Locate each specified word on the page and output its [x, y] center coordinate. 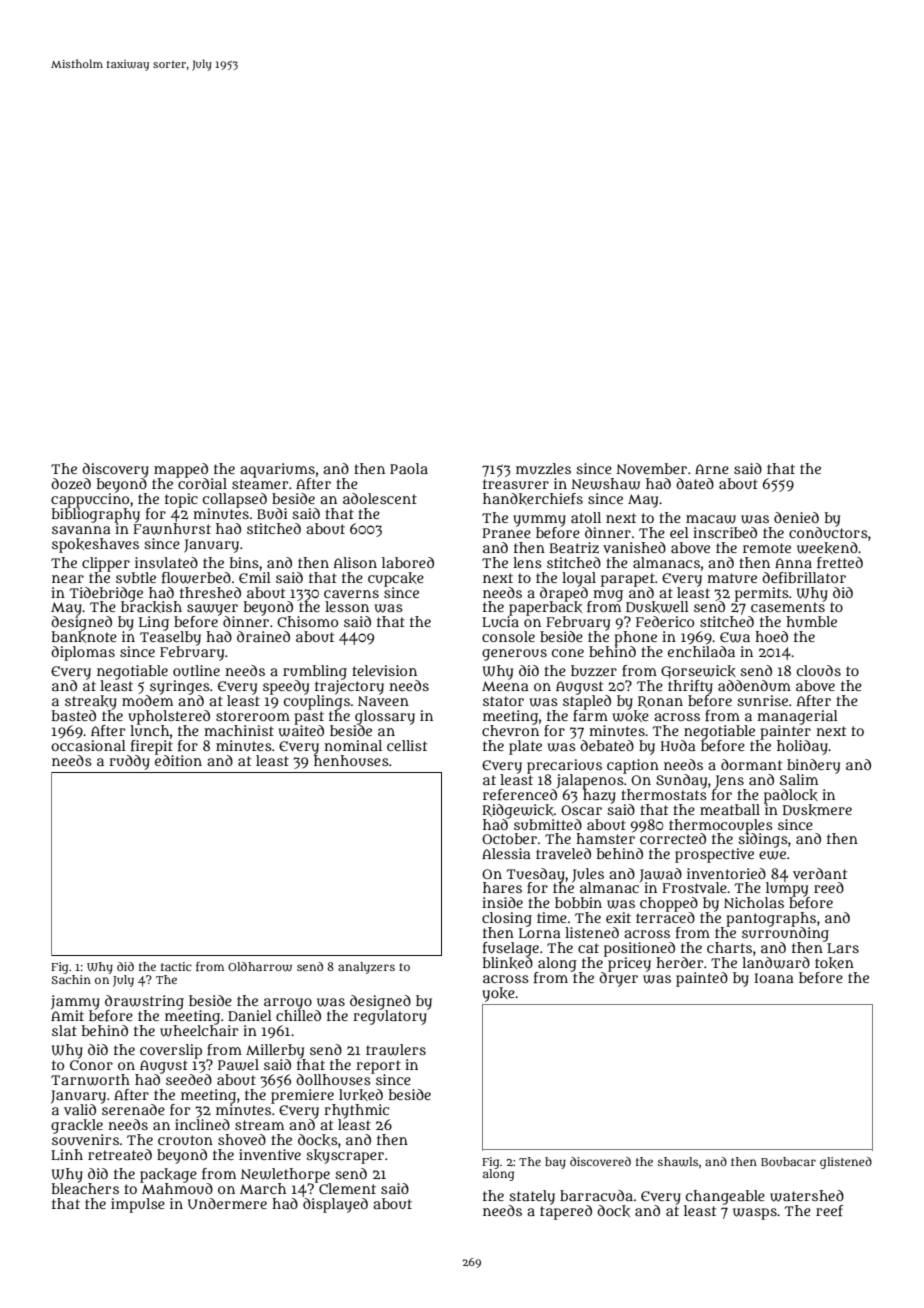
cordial [202, 483]
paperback [545, 608]
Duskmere [817, 810]
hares [502, 887]
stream [259, 1125]
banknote [84, 637]
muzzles [543, 469]
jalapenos [590, 781]
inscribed [725, 532]
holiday [802, 747]
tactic [176, 966]
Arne [712, 469]
